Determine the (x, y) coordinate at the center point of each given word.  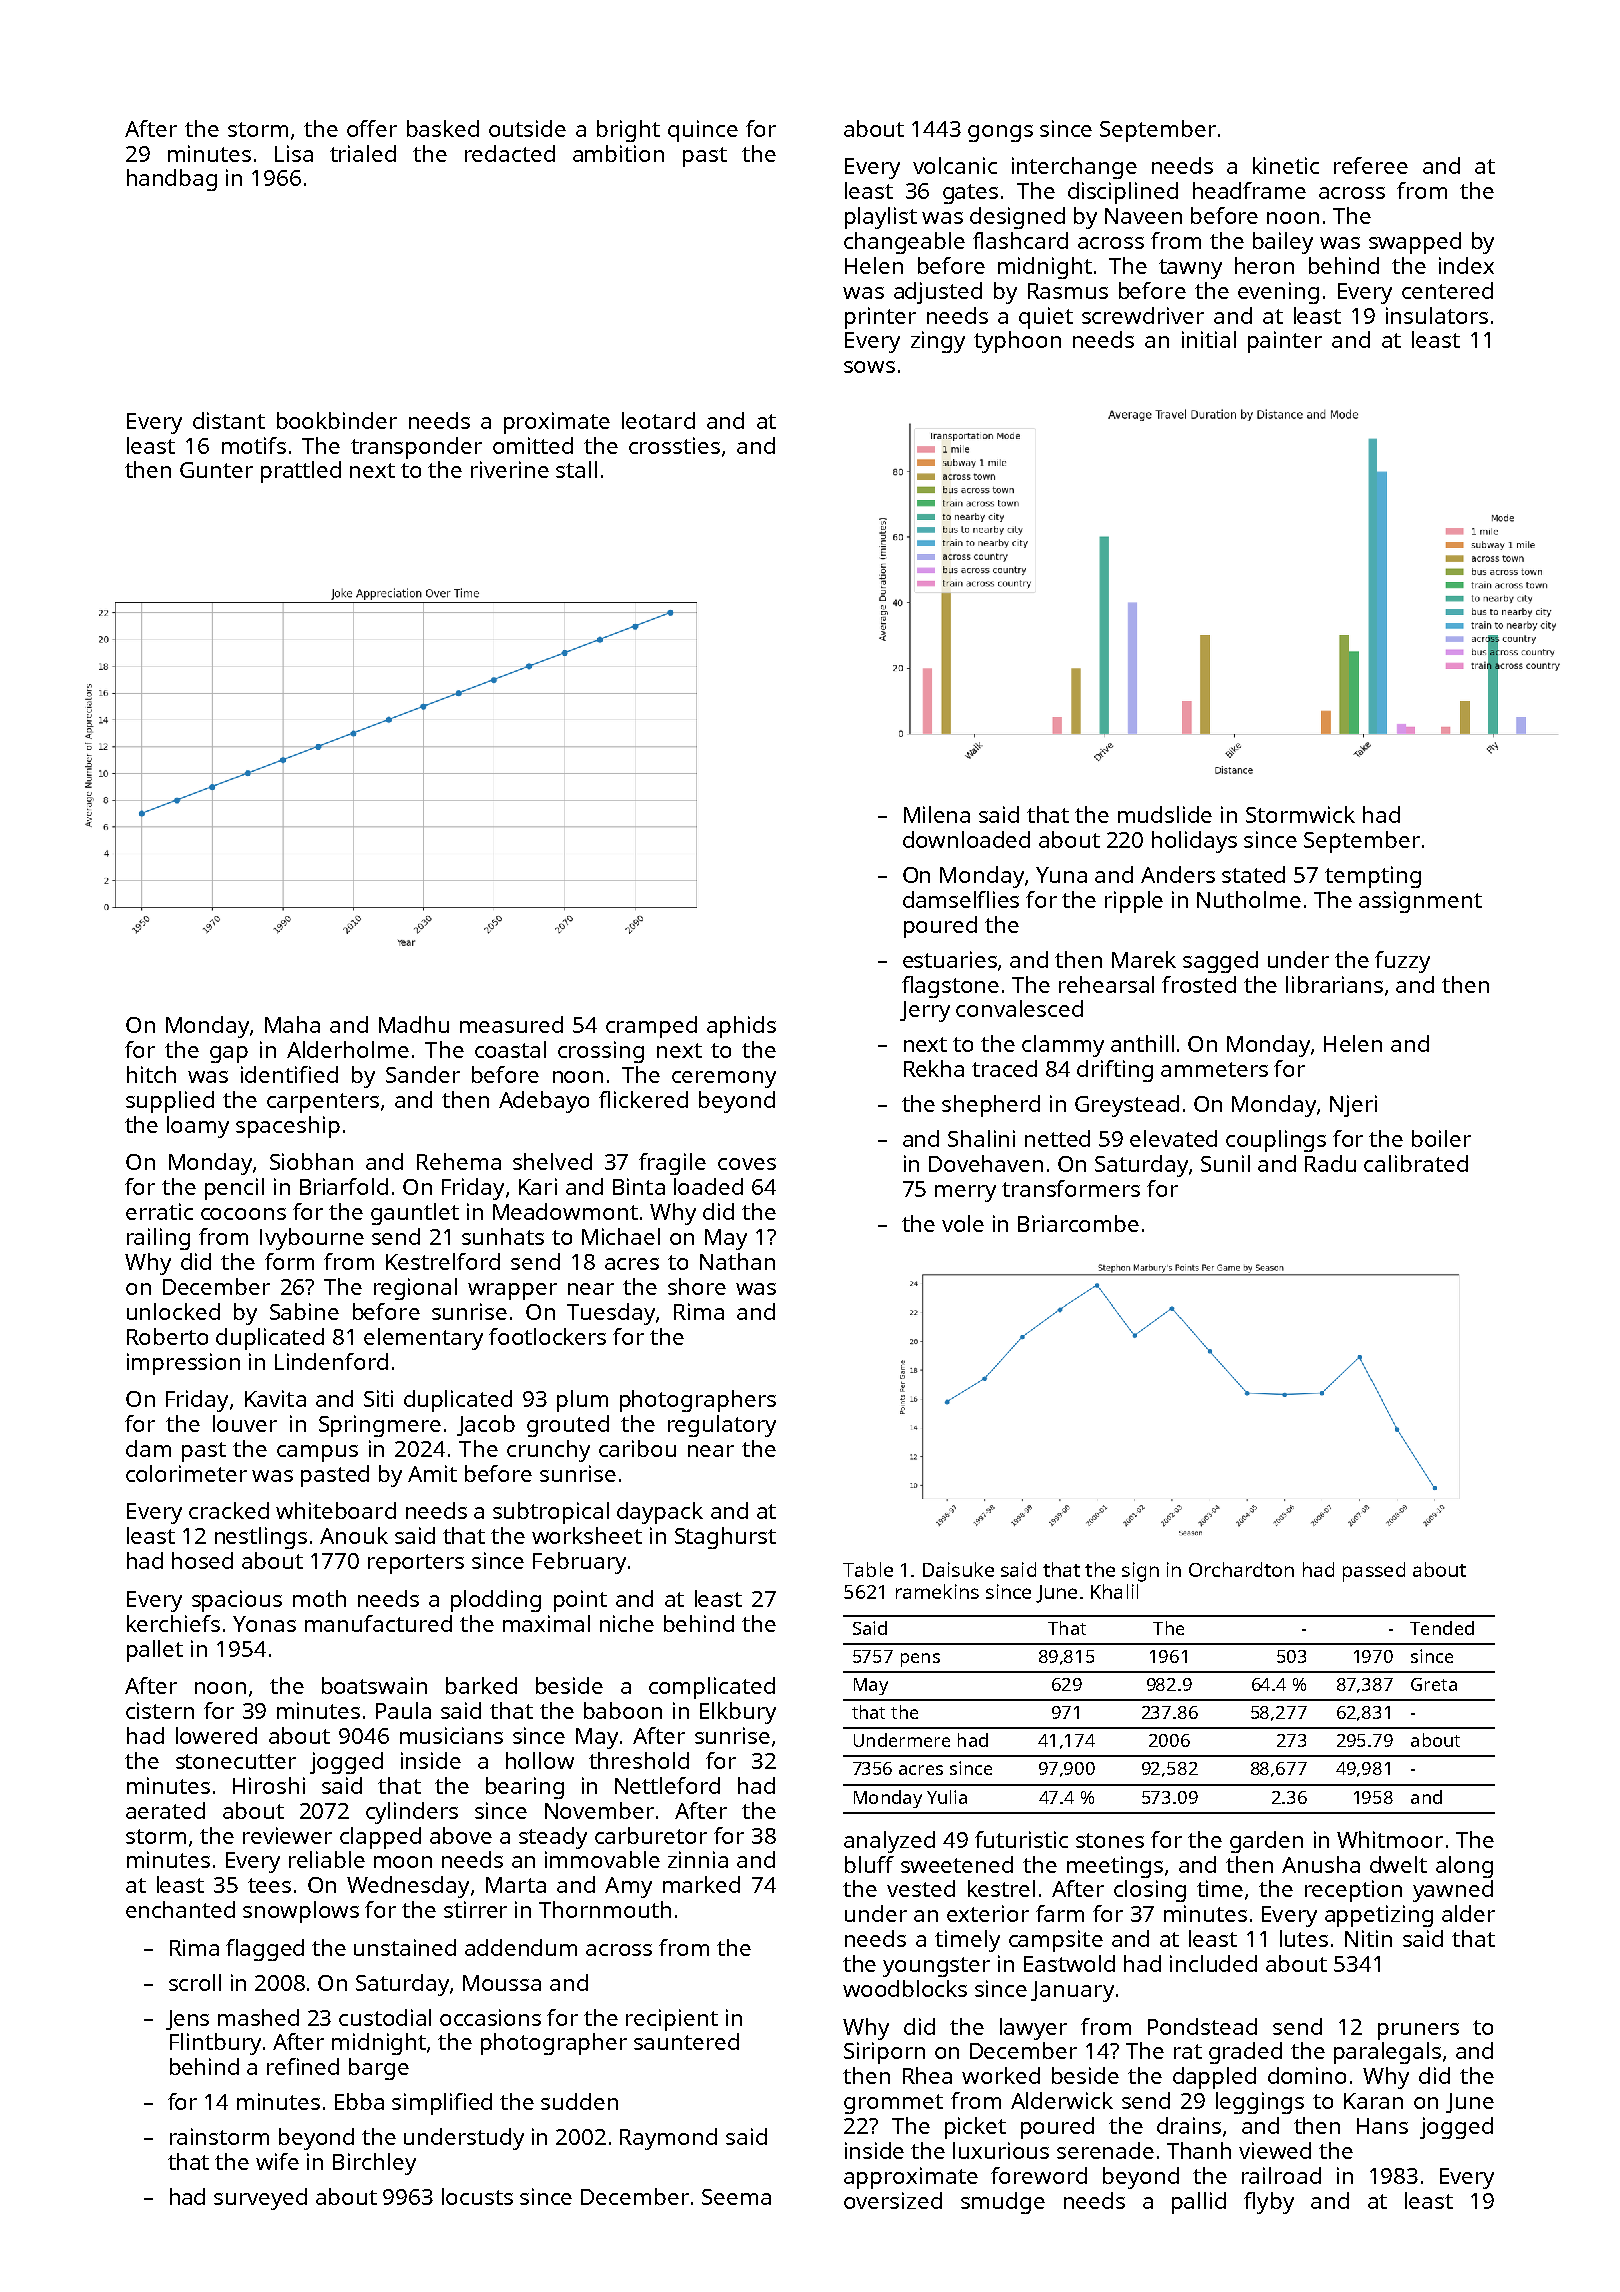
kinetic (1286, 165)
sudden (579, 2101)
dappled (1214, 2078)
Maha (292, 1024)
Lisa (294, 153)
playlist (881, 218)
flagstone (950, 987)
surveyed (260, 2199)
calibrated (1416, 1163)
